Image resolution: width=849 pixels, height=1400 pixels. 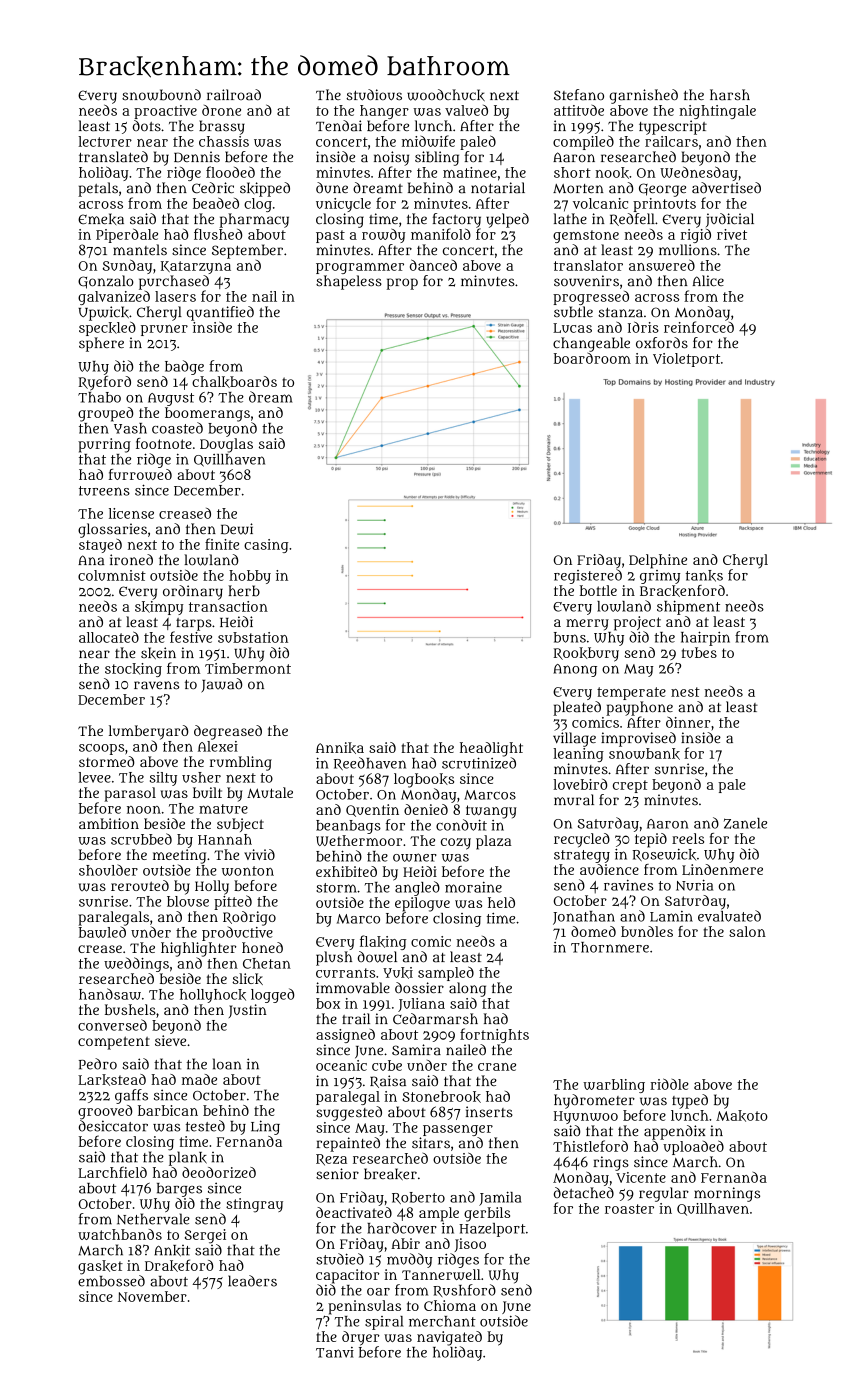 I want to click on stayed, so click(x=100, y=546).
